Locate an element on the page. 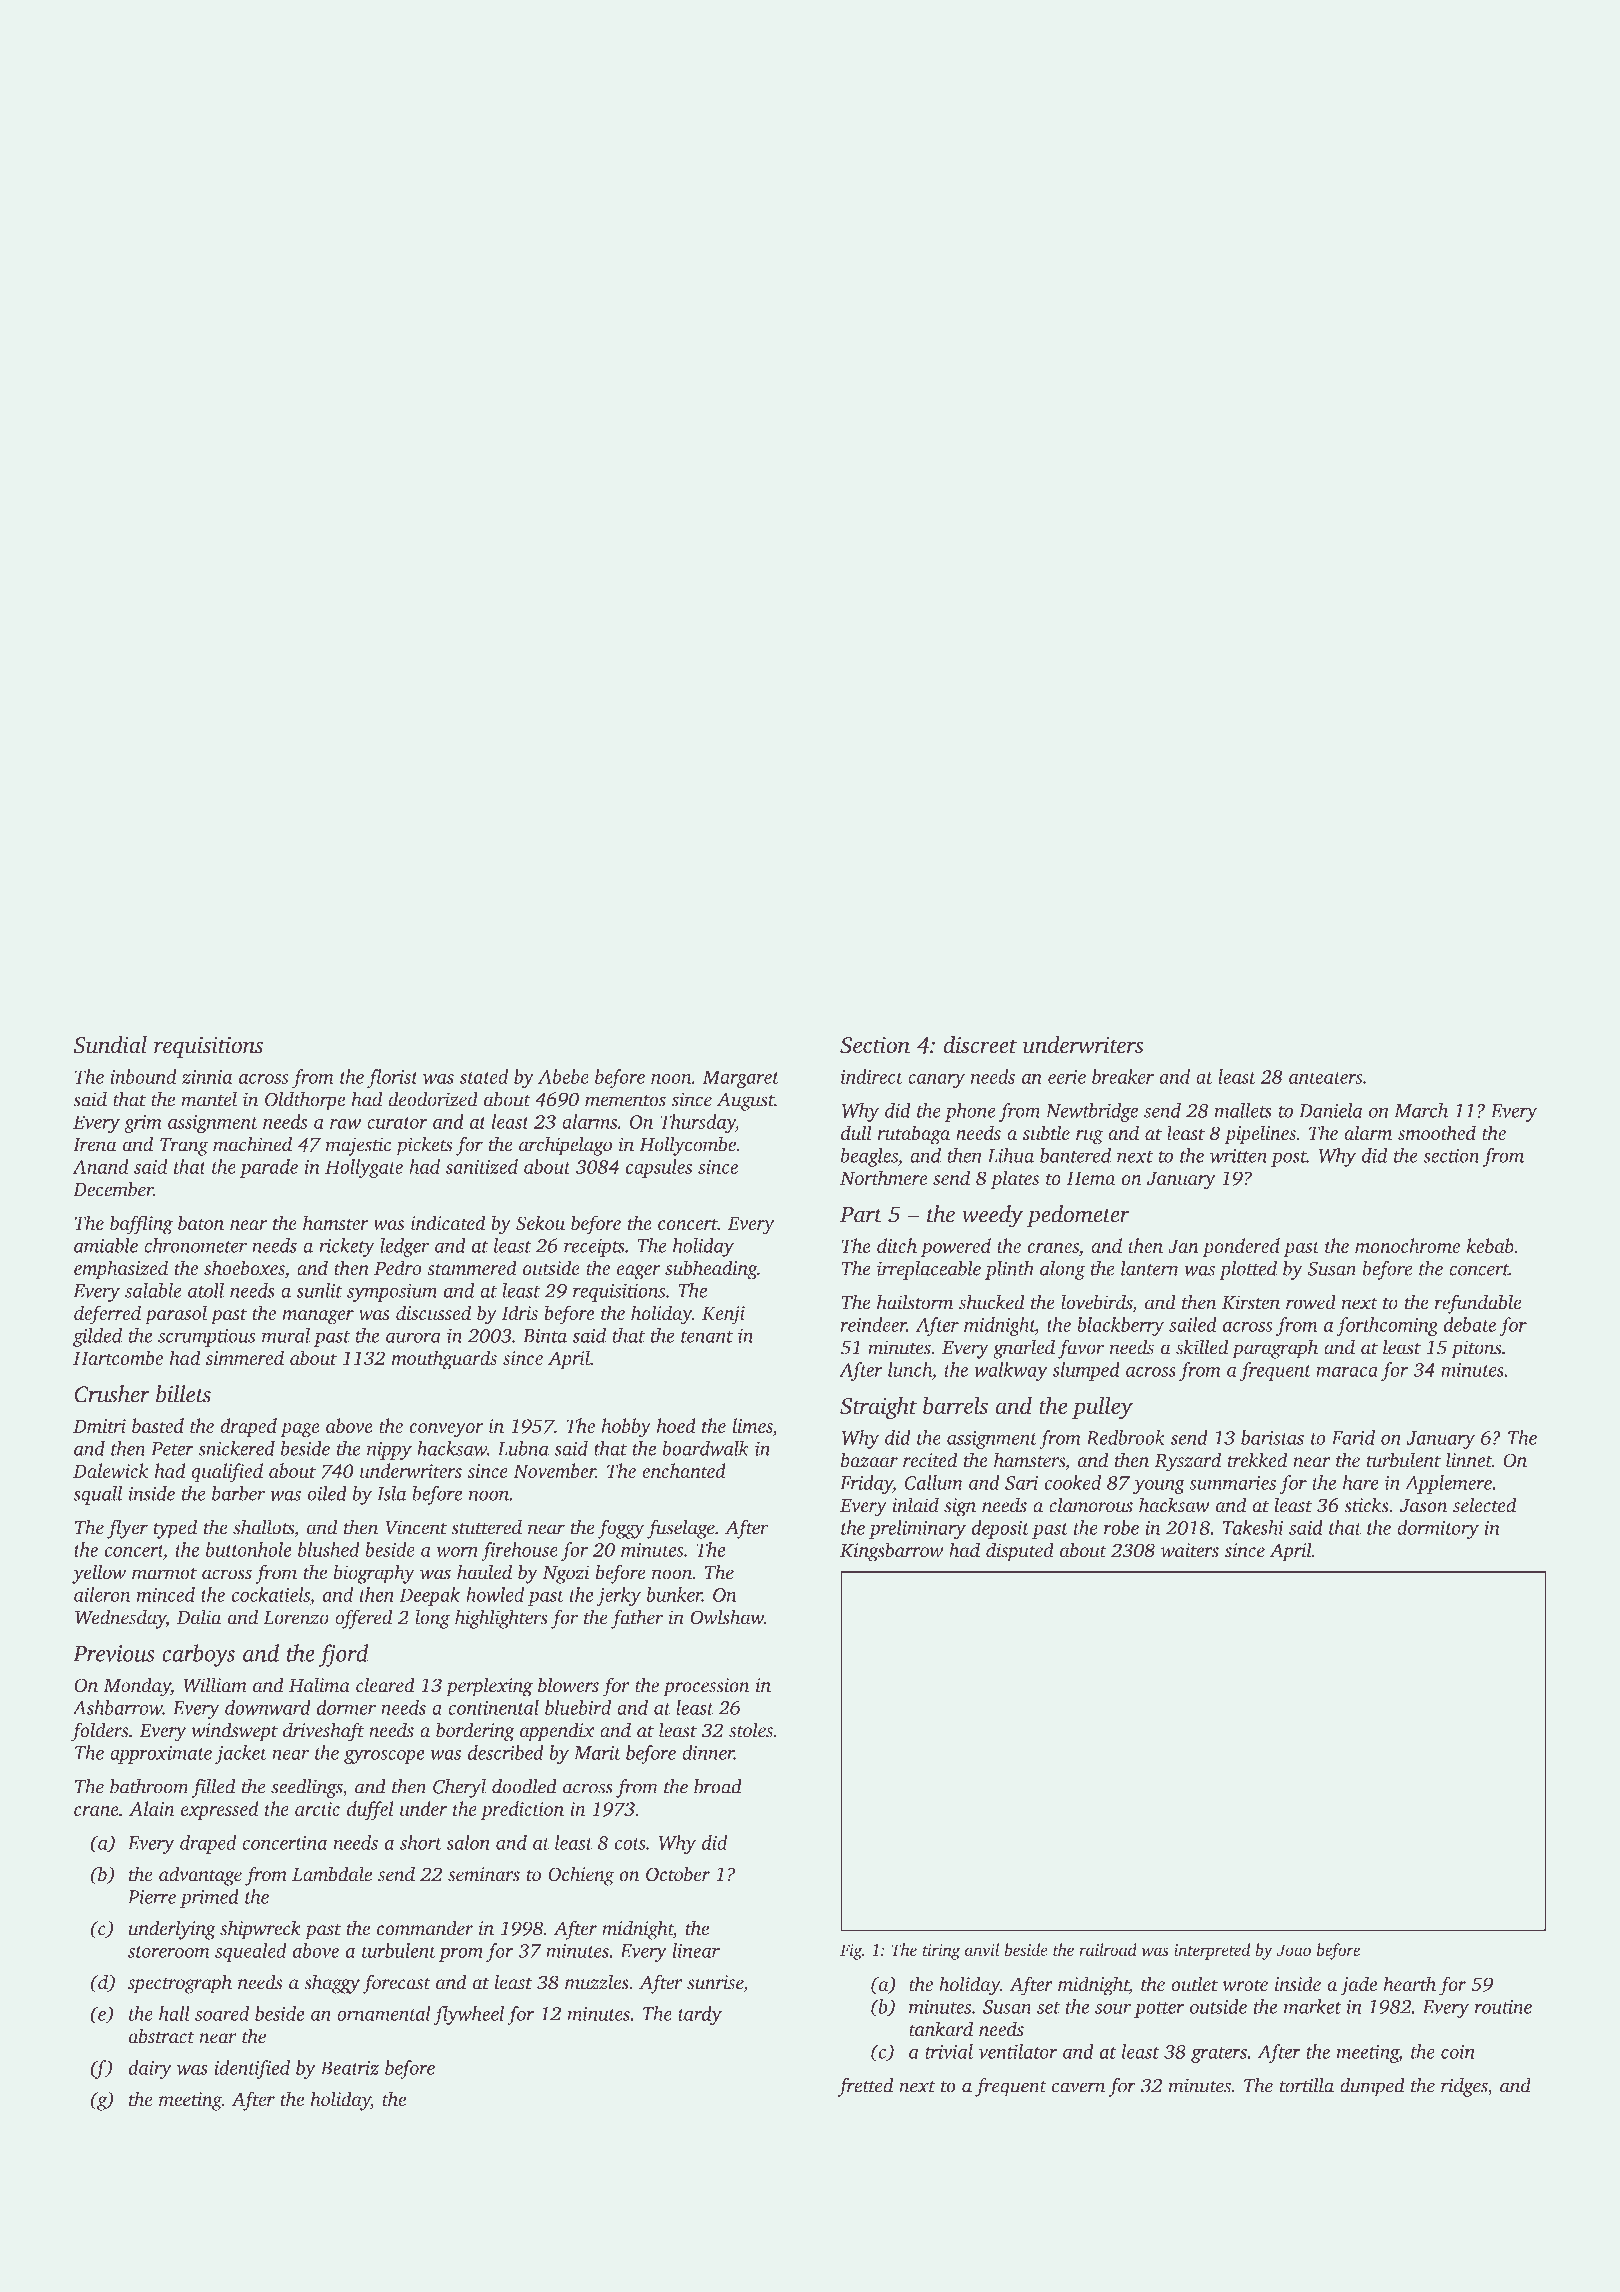  oiled is located at coordinates (327, 1493).
